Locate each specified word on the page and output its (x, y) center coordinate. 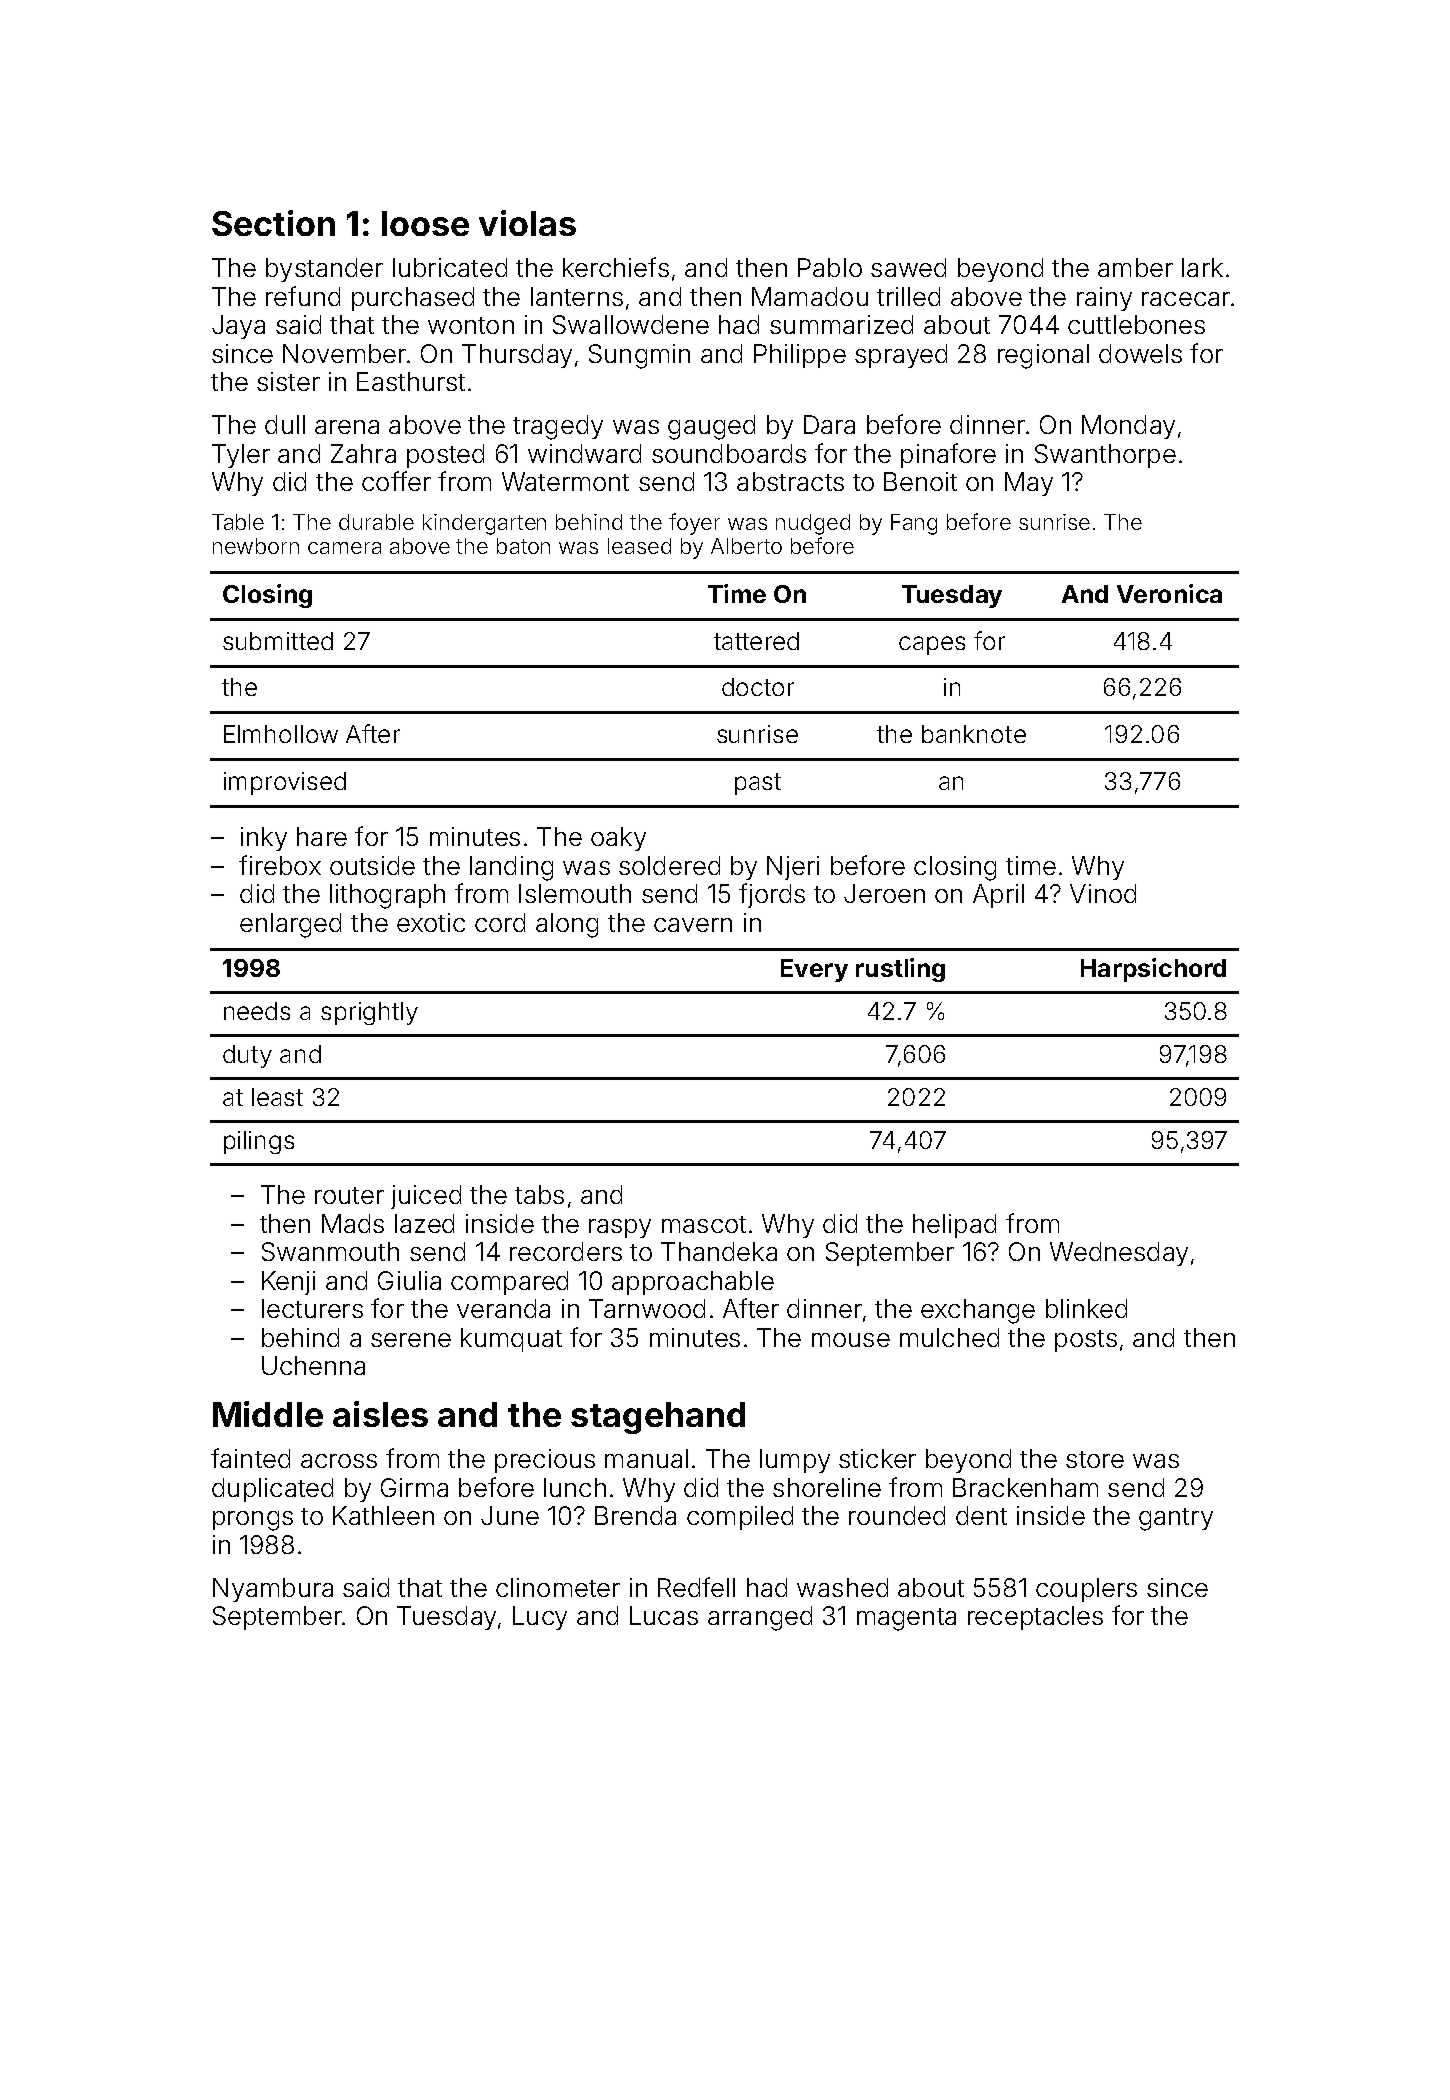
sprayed (901, 356)
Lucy (540, 1618)
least (277, 1097)
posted (445, 456)
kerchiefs (616, 267)
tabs (539, 1194)
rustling (900, 970)
